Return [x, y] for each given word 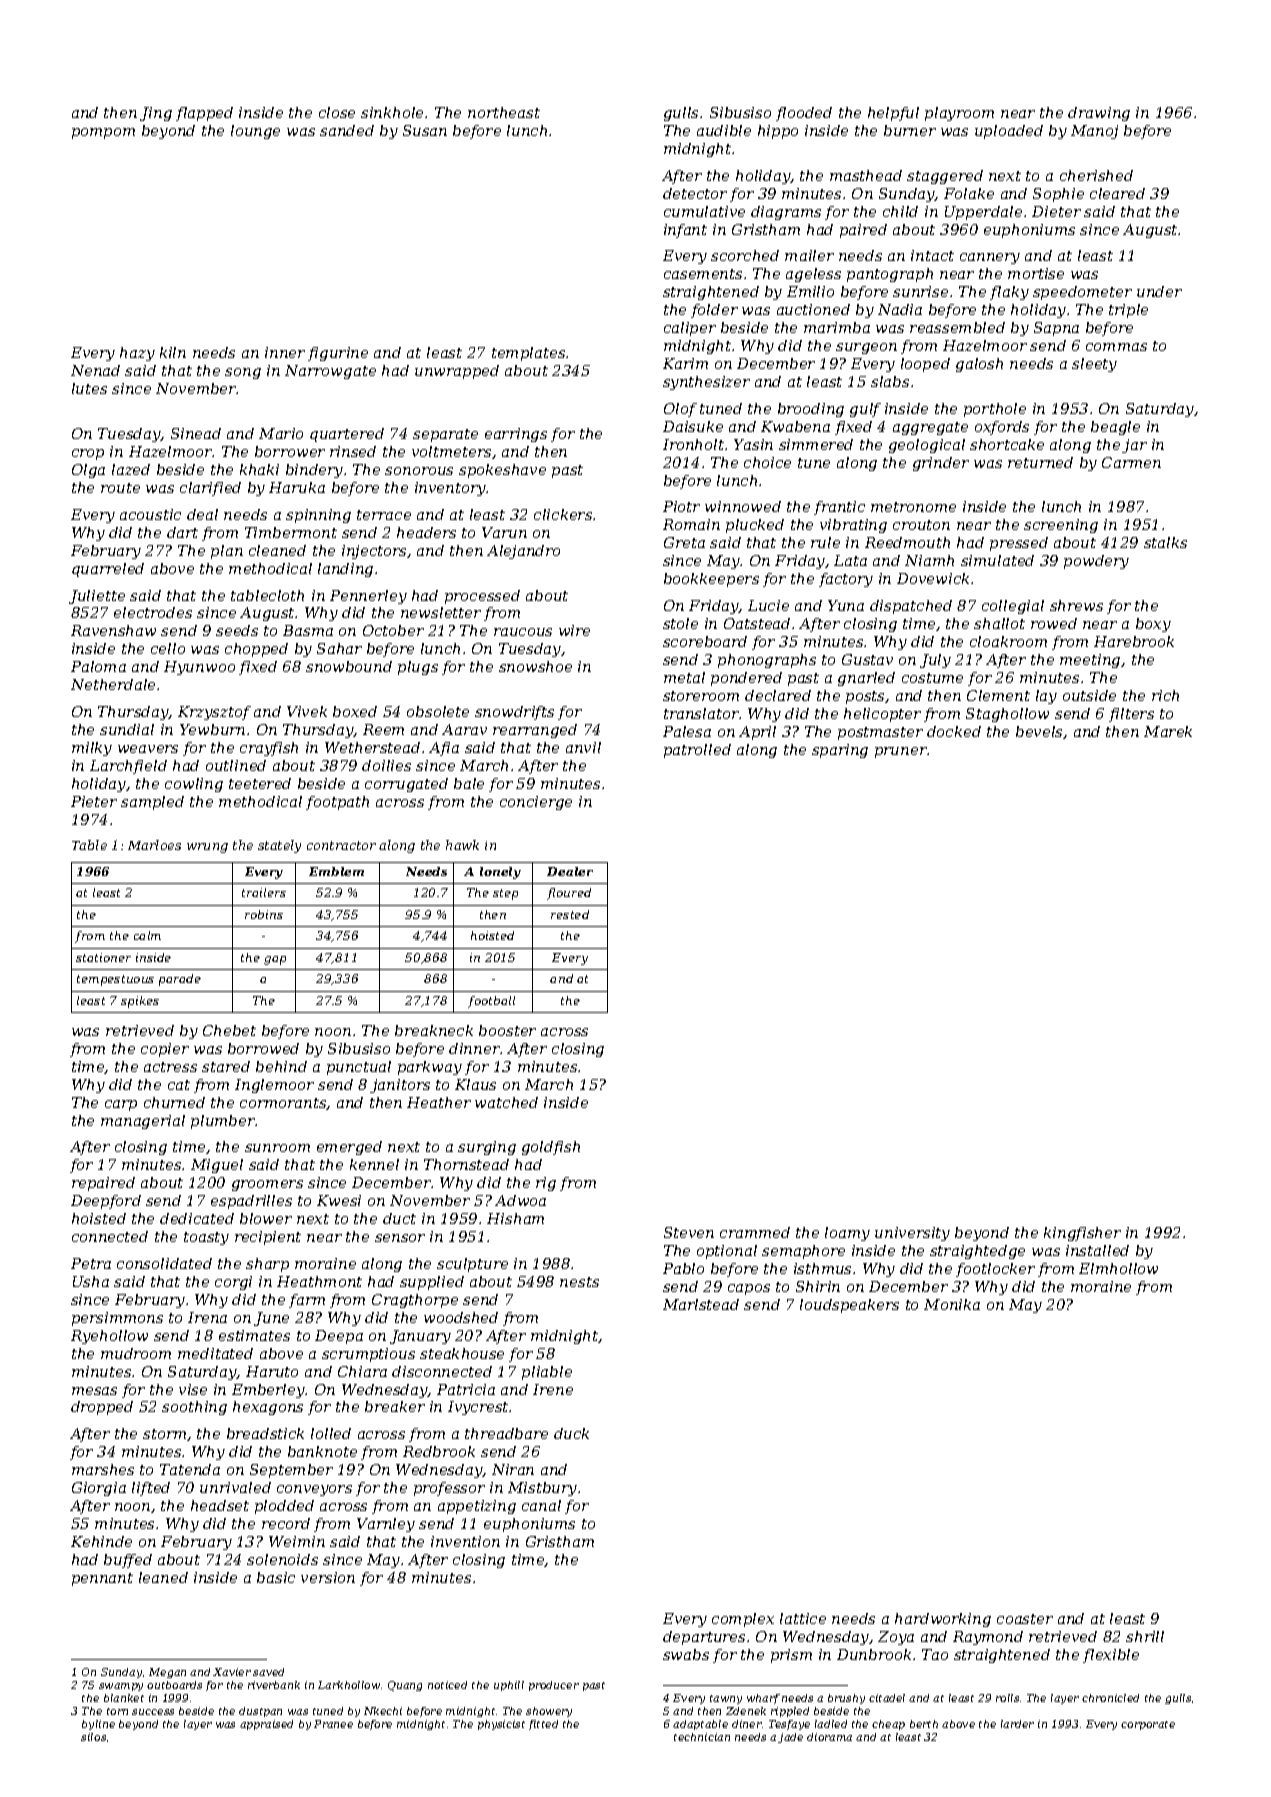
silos [93, 1737]
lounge [255, 132]
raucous [523, 632]
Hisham [515, 1218]
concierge [536, 803]
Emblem [336, 871]
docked [954, 731]
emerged [349, 1148]
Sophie [1058, 195]
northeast [504, 112]
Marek [1168, 731]
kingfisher [1082, 1234]
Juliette [97, 597]
